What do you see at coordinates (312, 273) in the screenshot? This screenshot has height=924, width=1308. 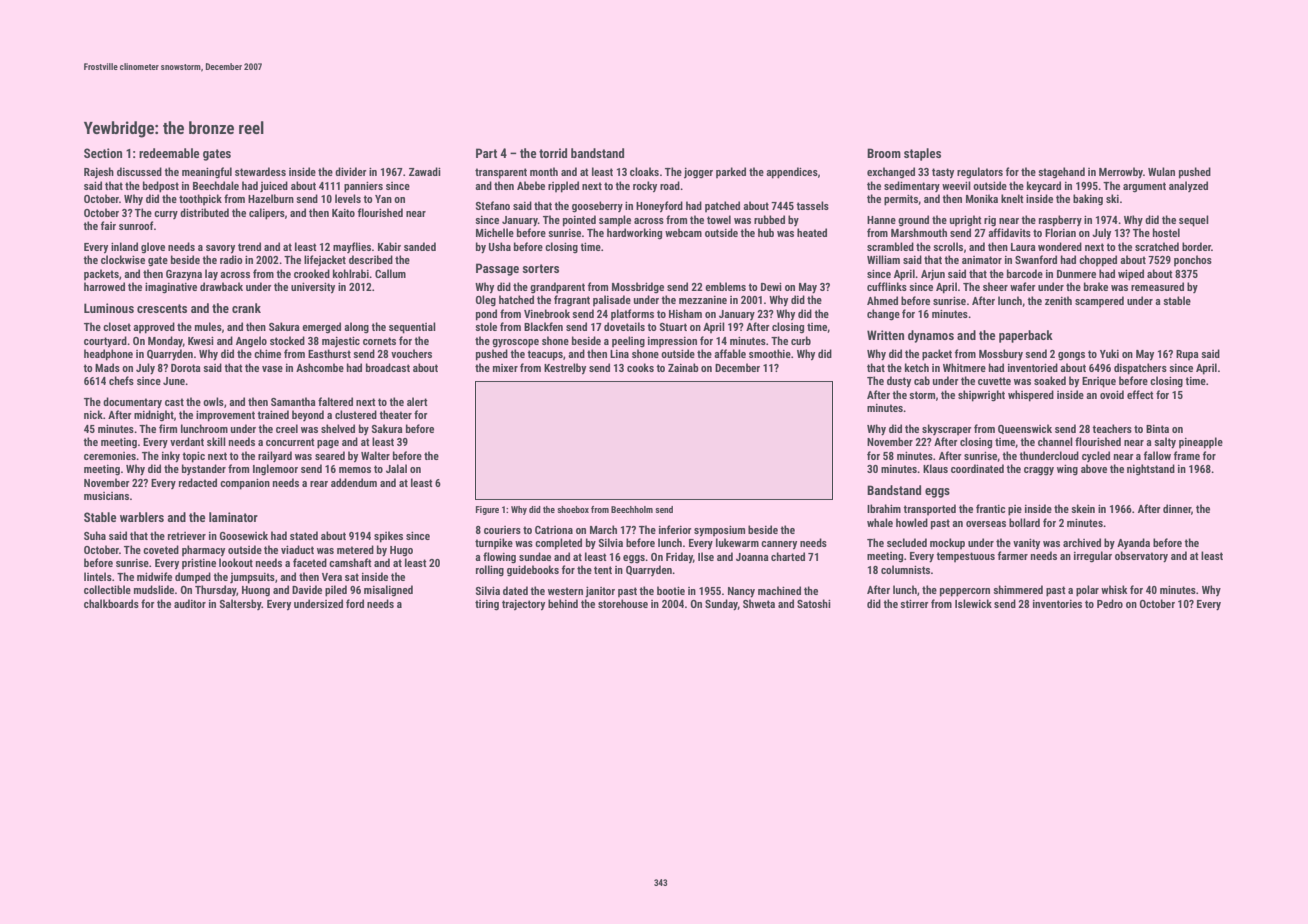 I see `crooked` at bounding box center [312, 273].
